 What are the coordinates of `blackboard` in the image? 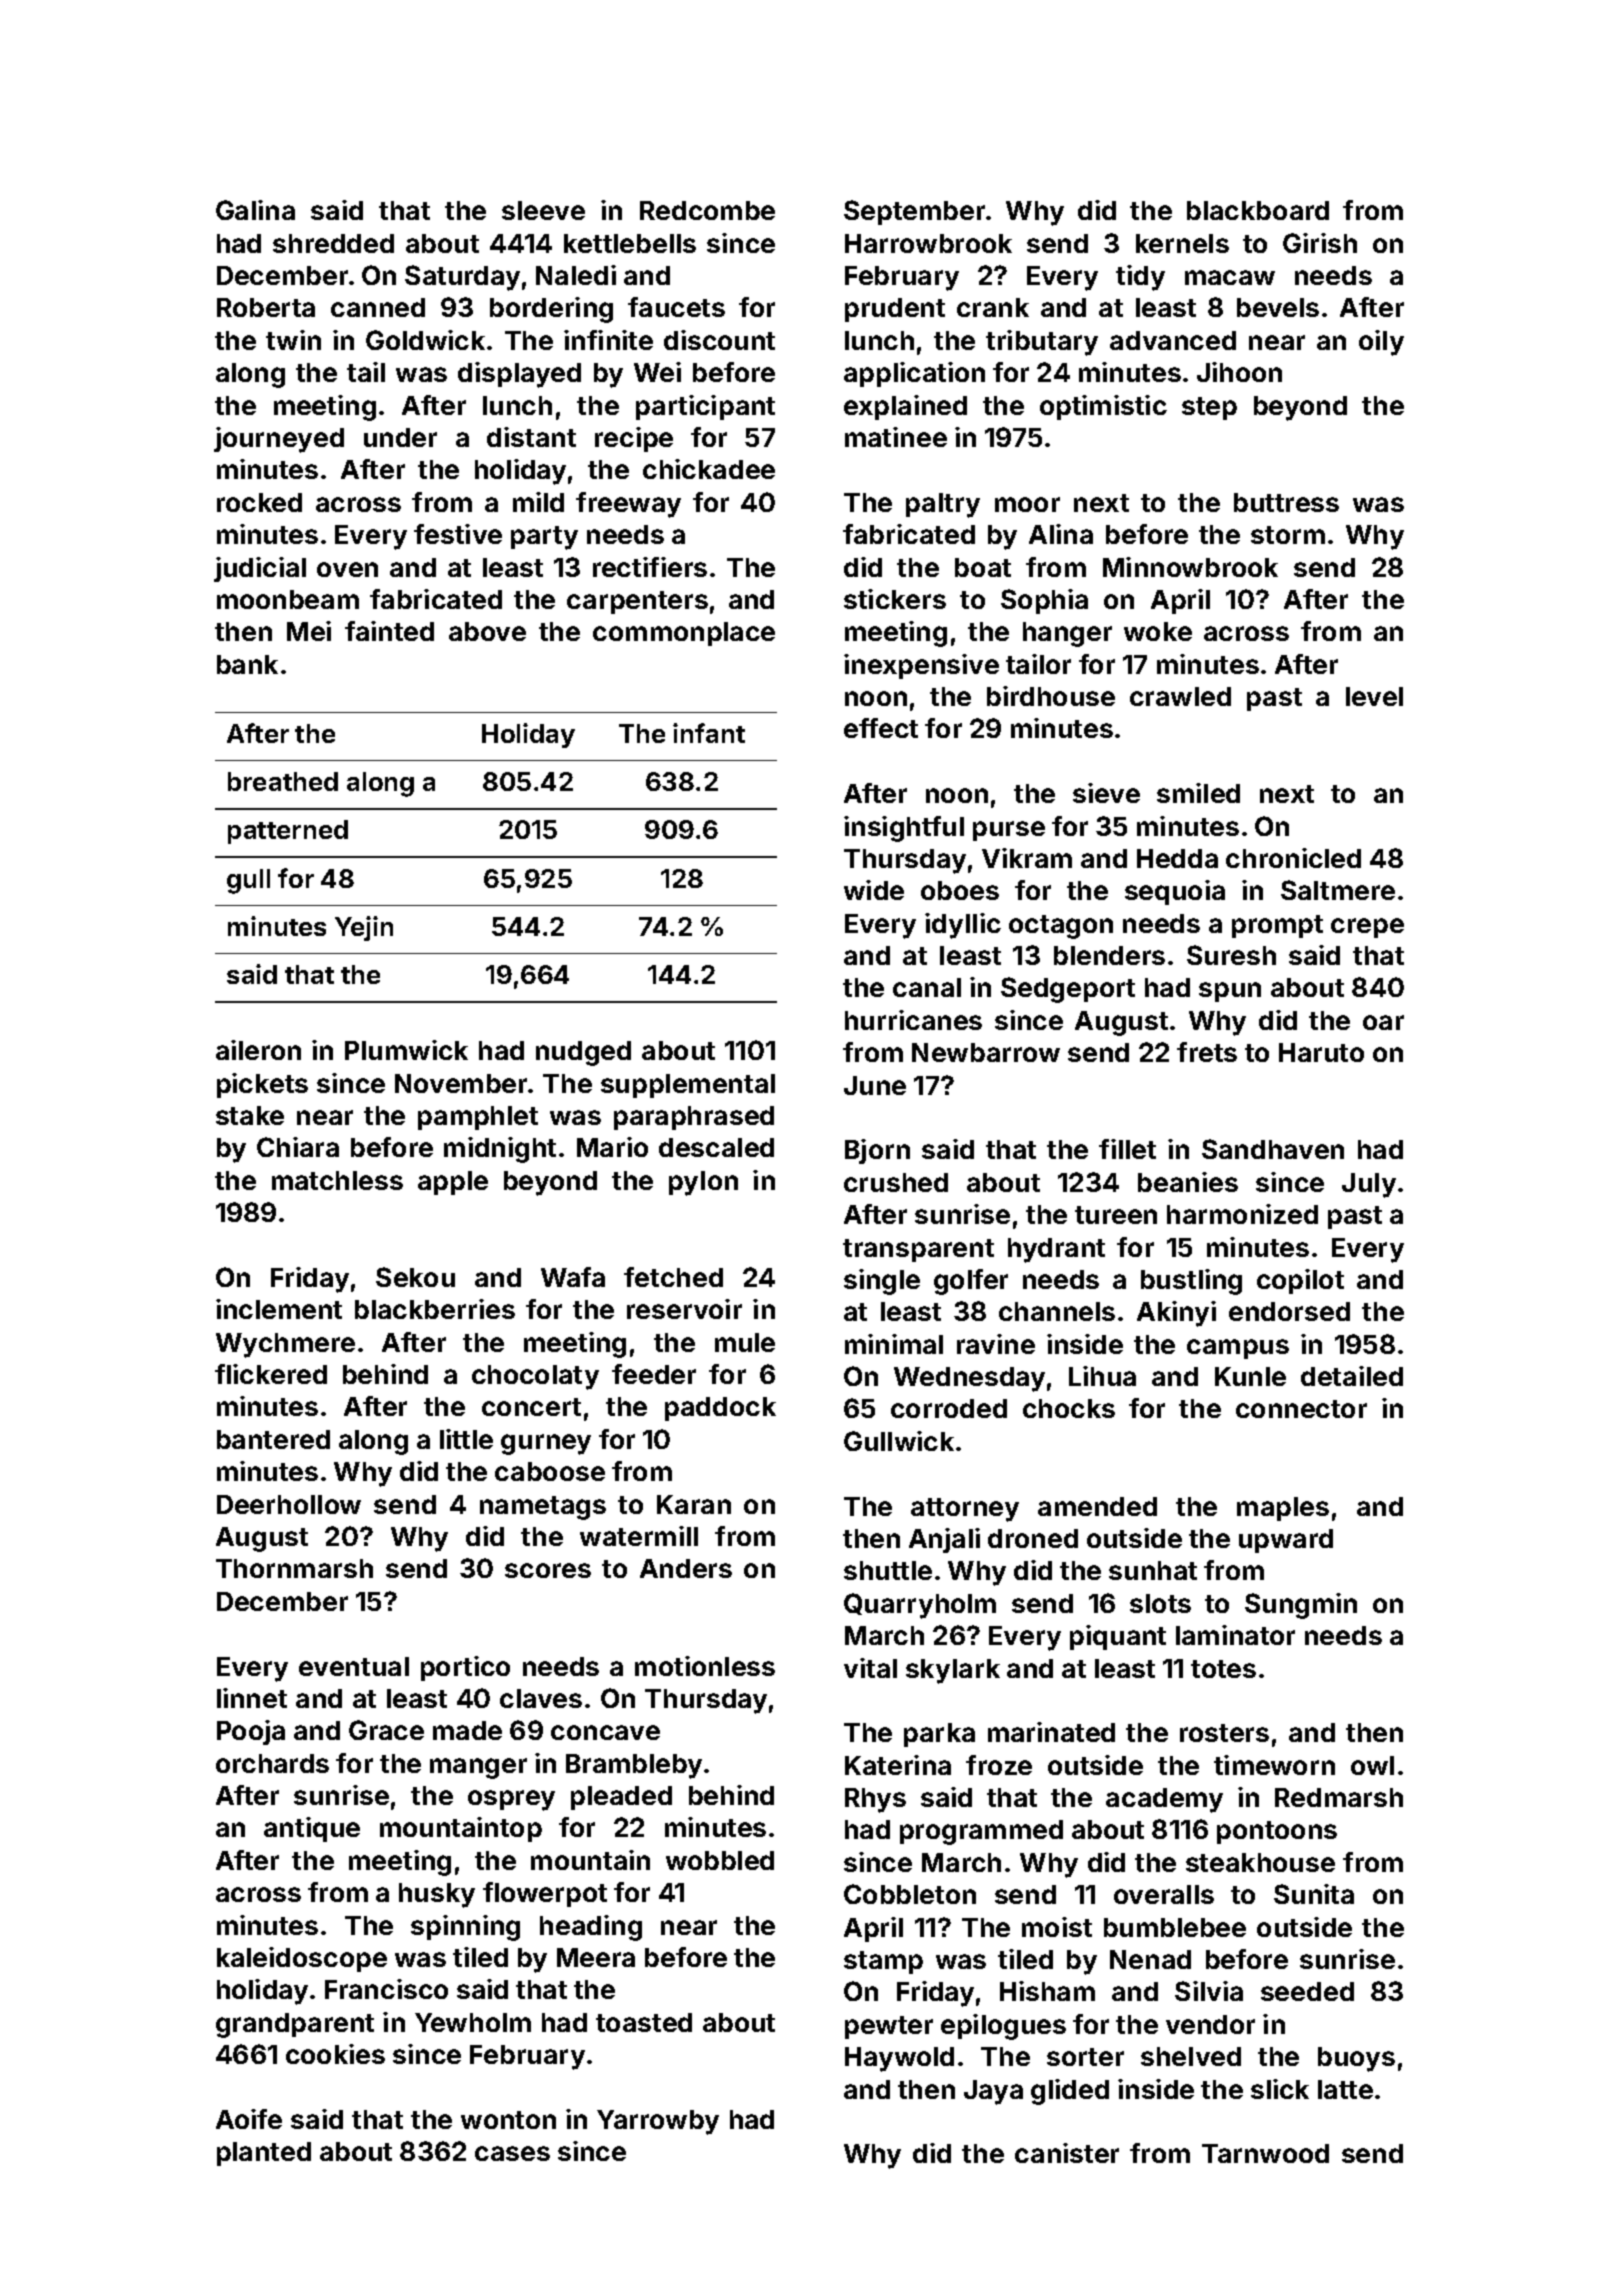 It's located at (1258, 210).
